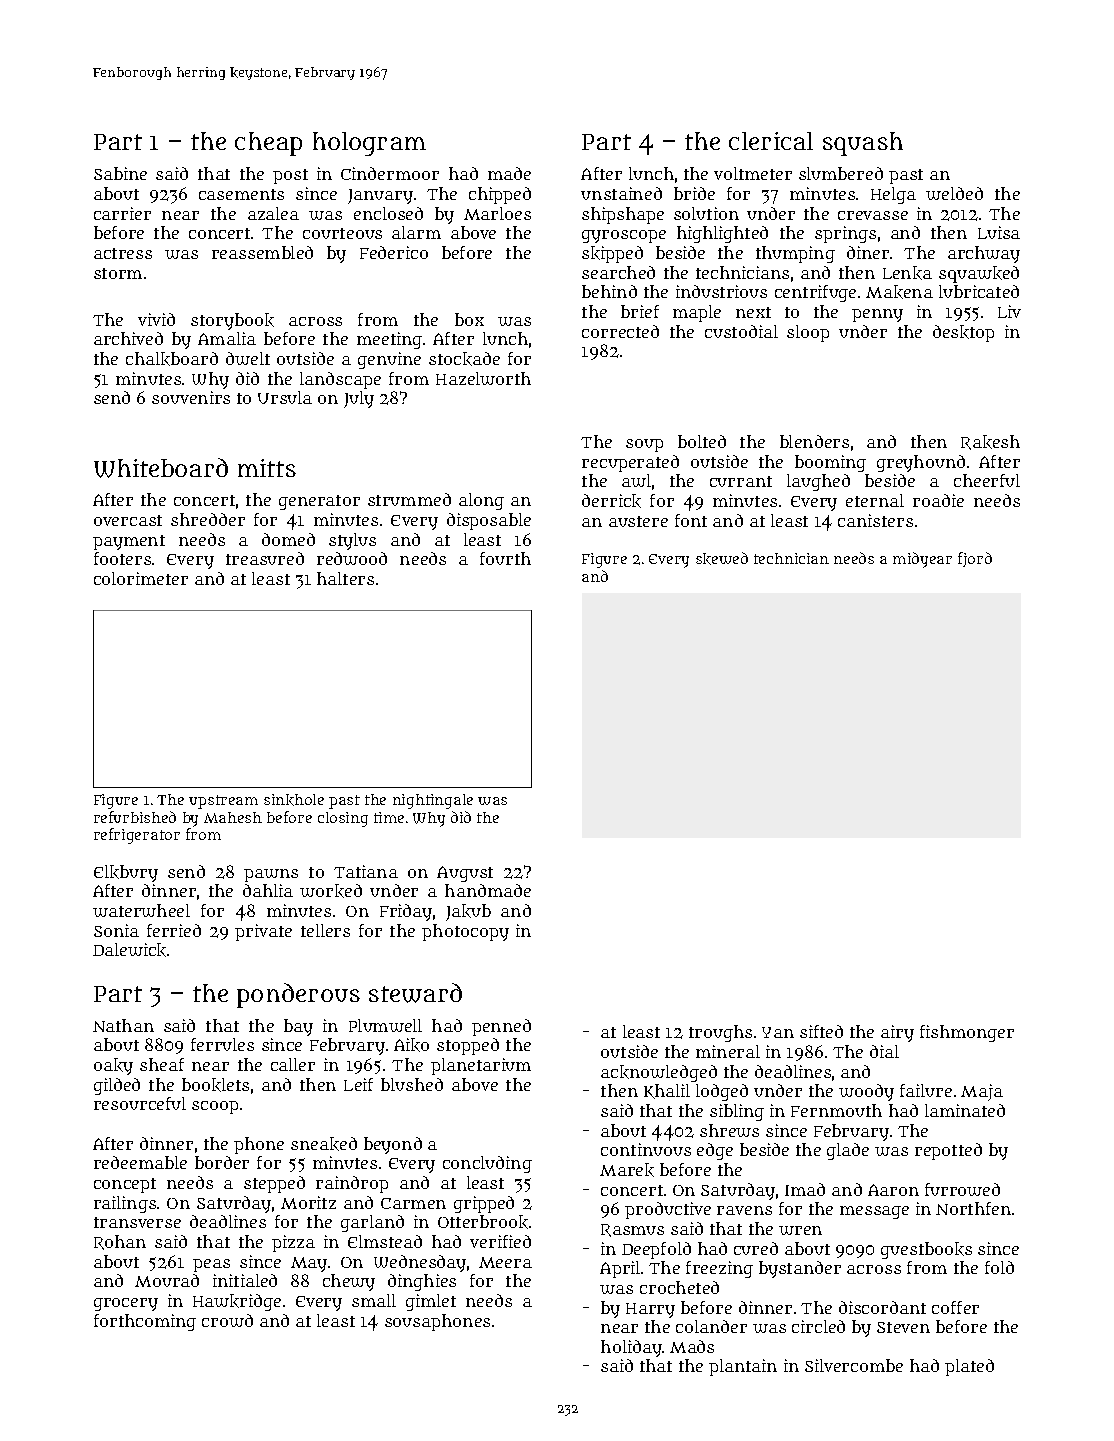 This page has height=1441, width=1114. I want to click on pizza, so click(293, 1243).
